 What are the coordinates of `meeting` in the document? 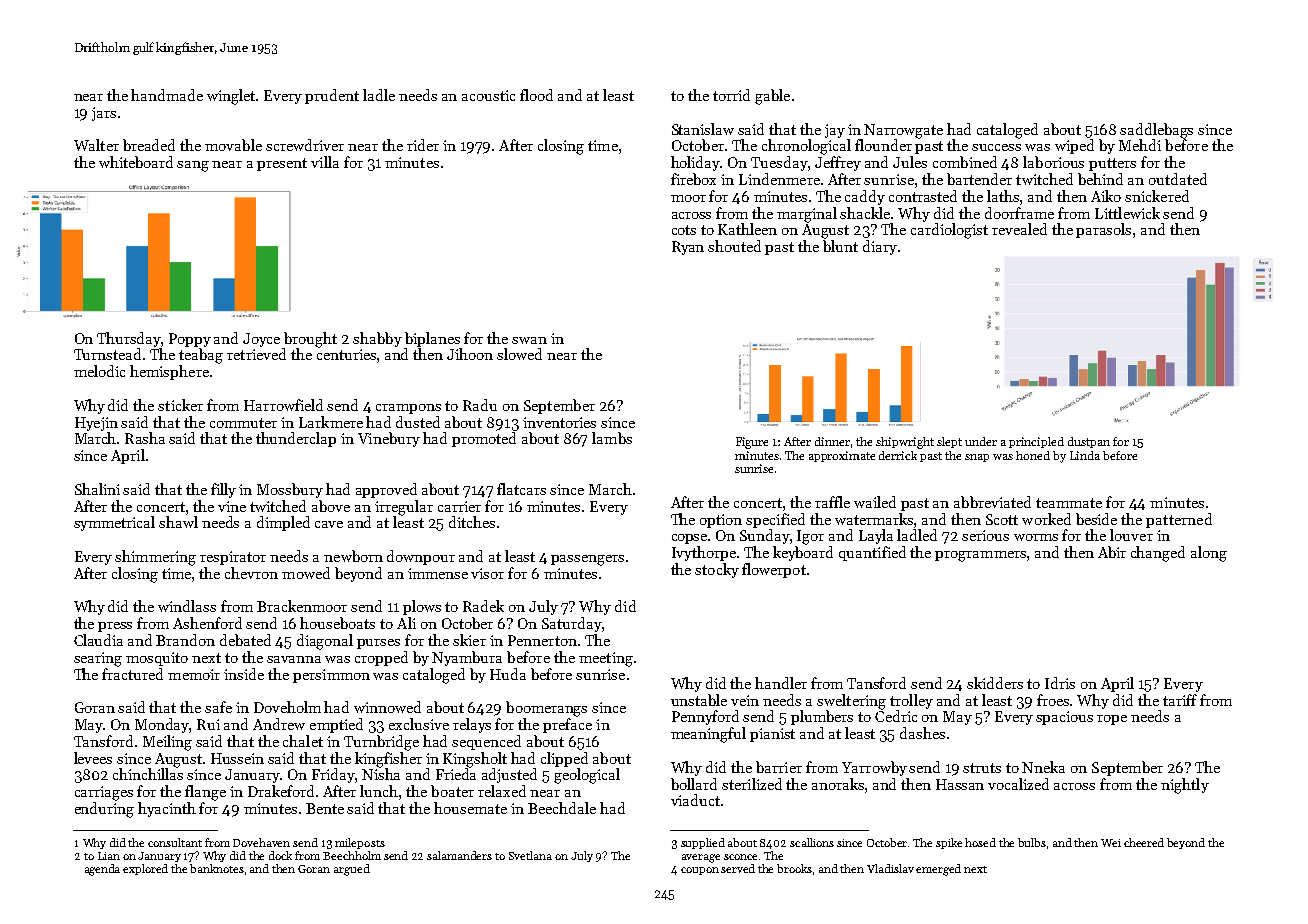 It's located at (606, 659).
